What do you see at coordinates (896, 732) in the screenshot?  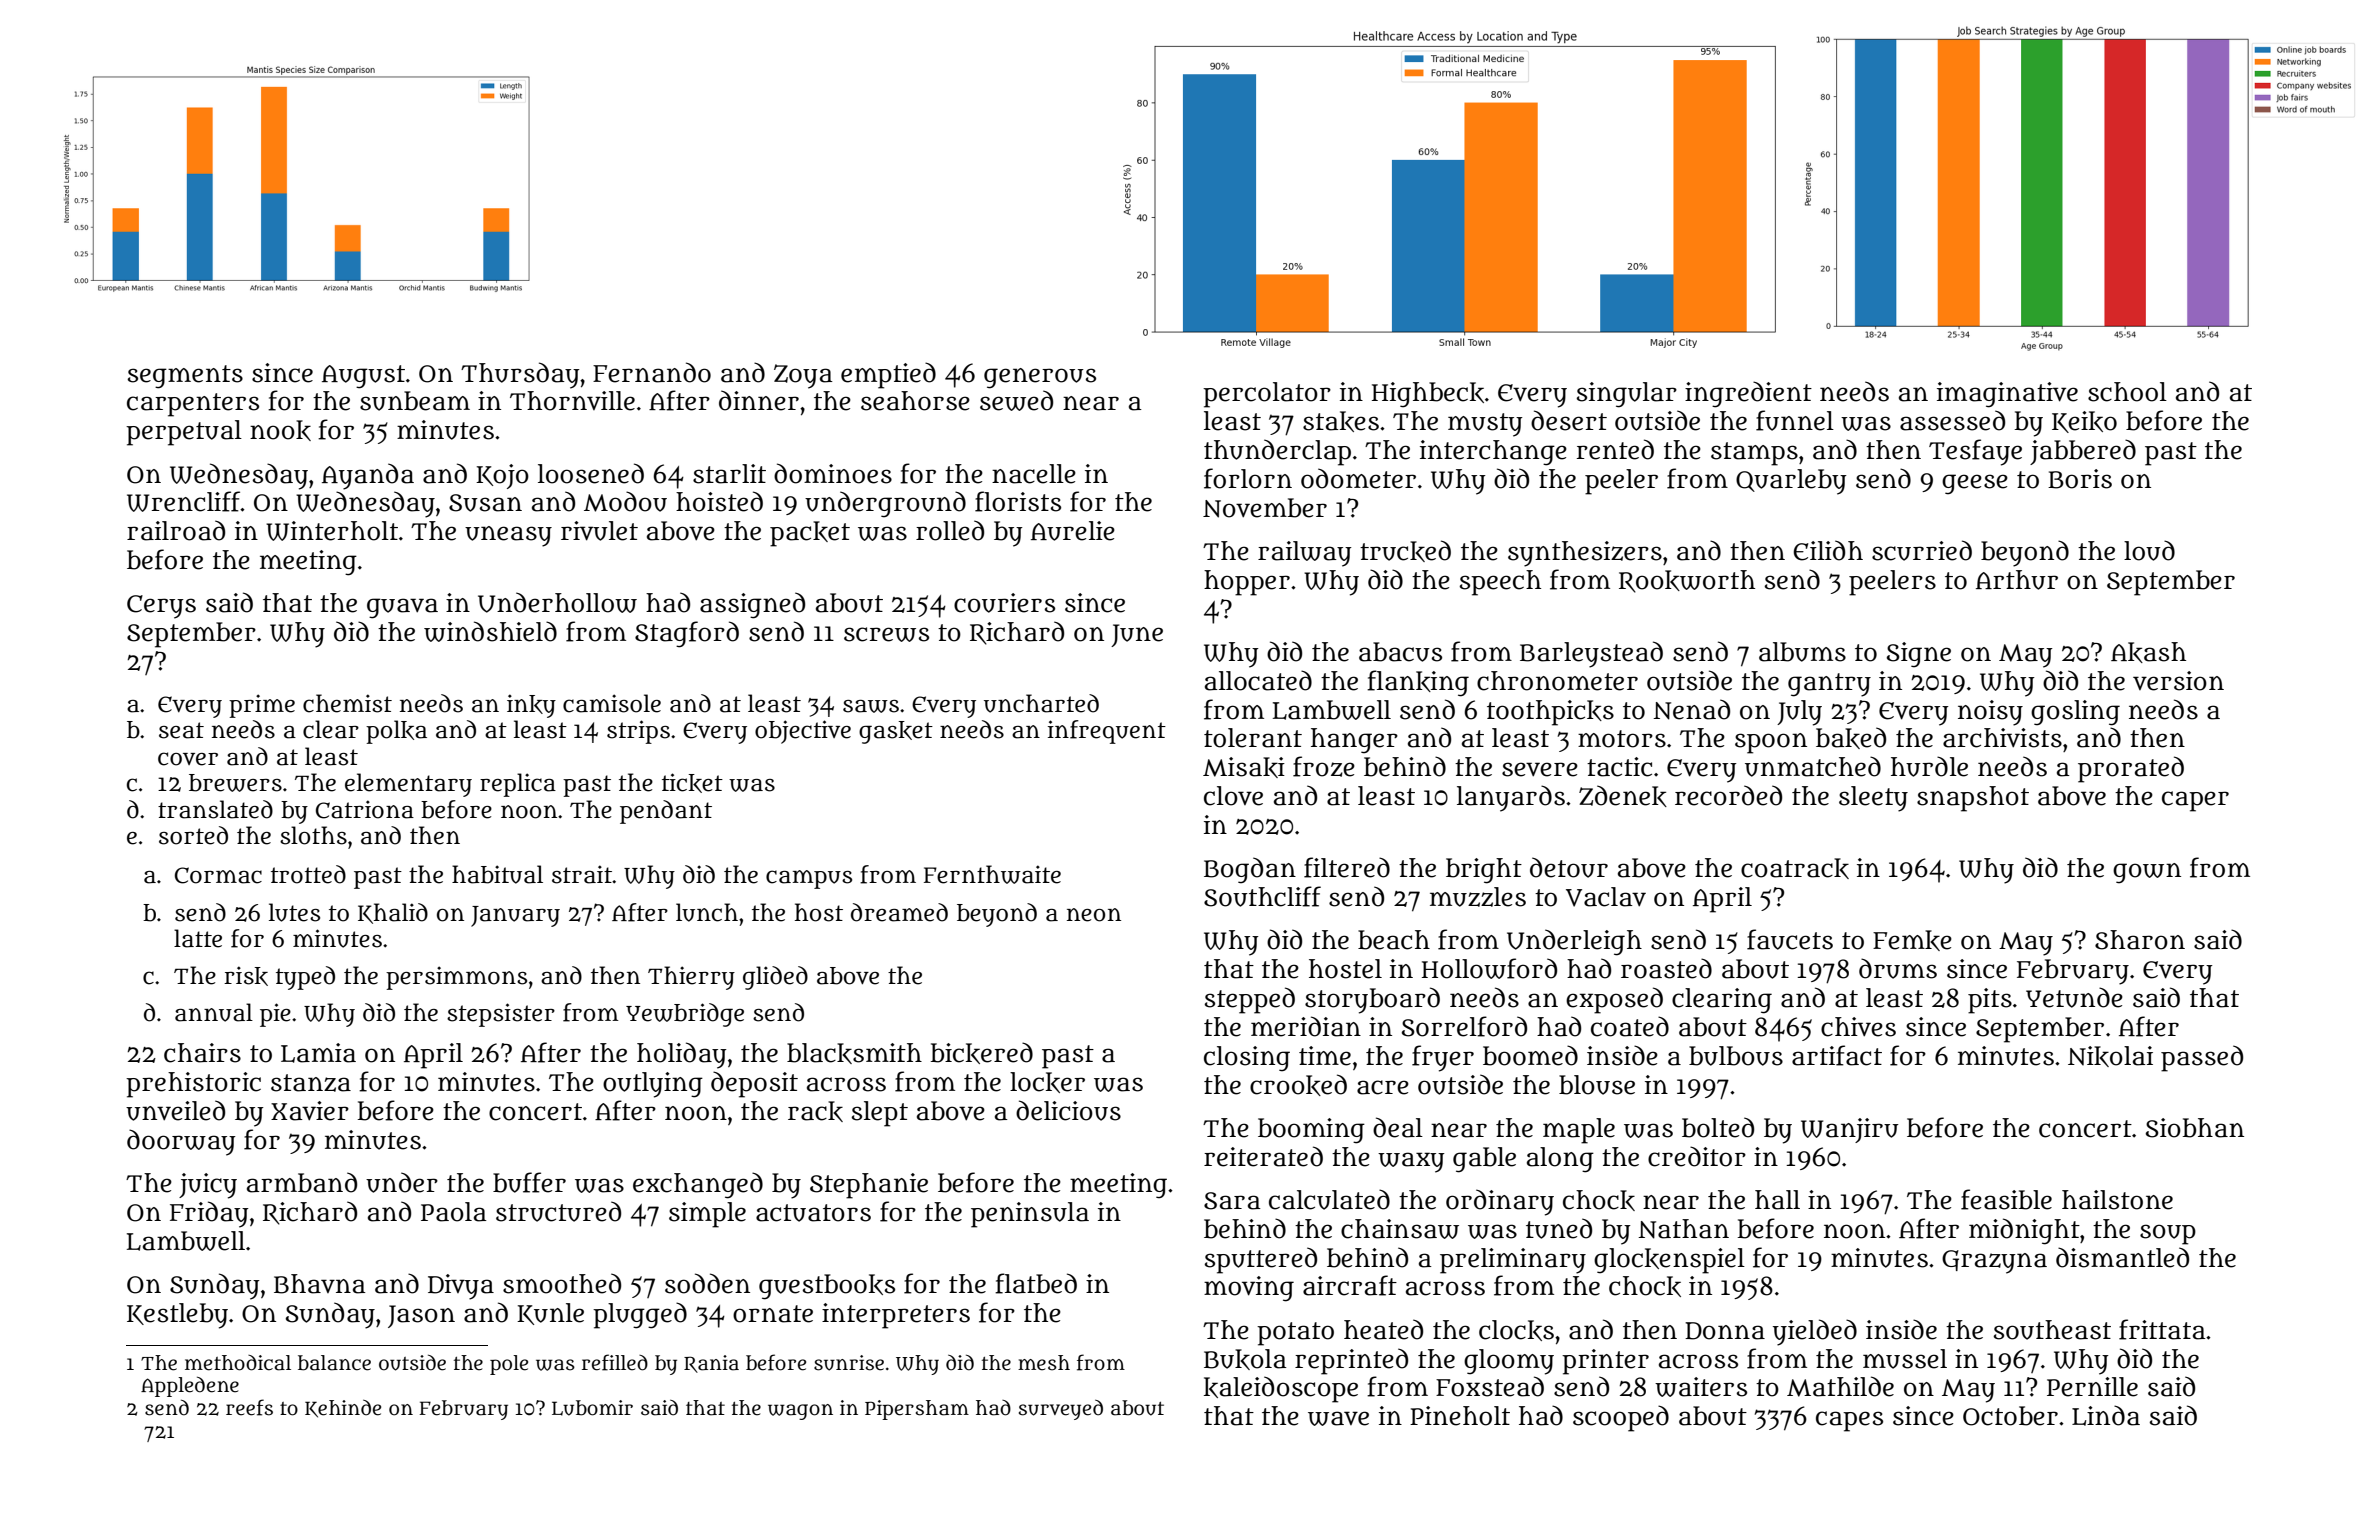 I see `gasket` at bounding box center [896, 732].
